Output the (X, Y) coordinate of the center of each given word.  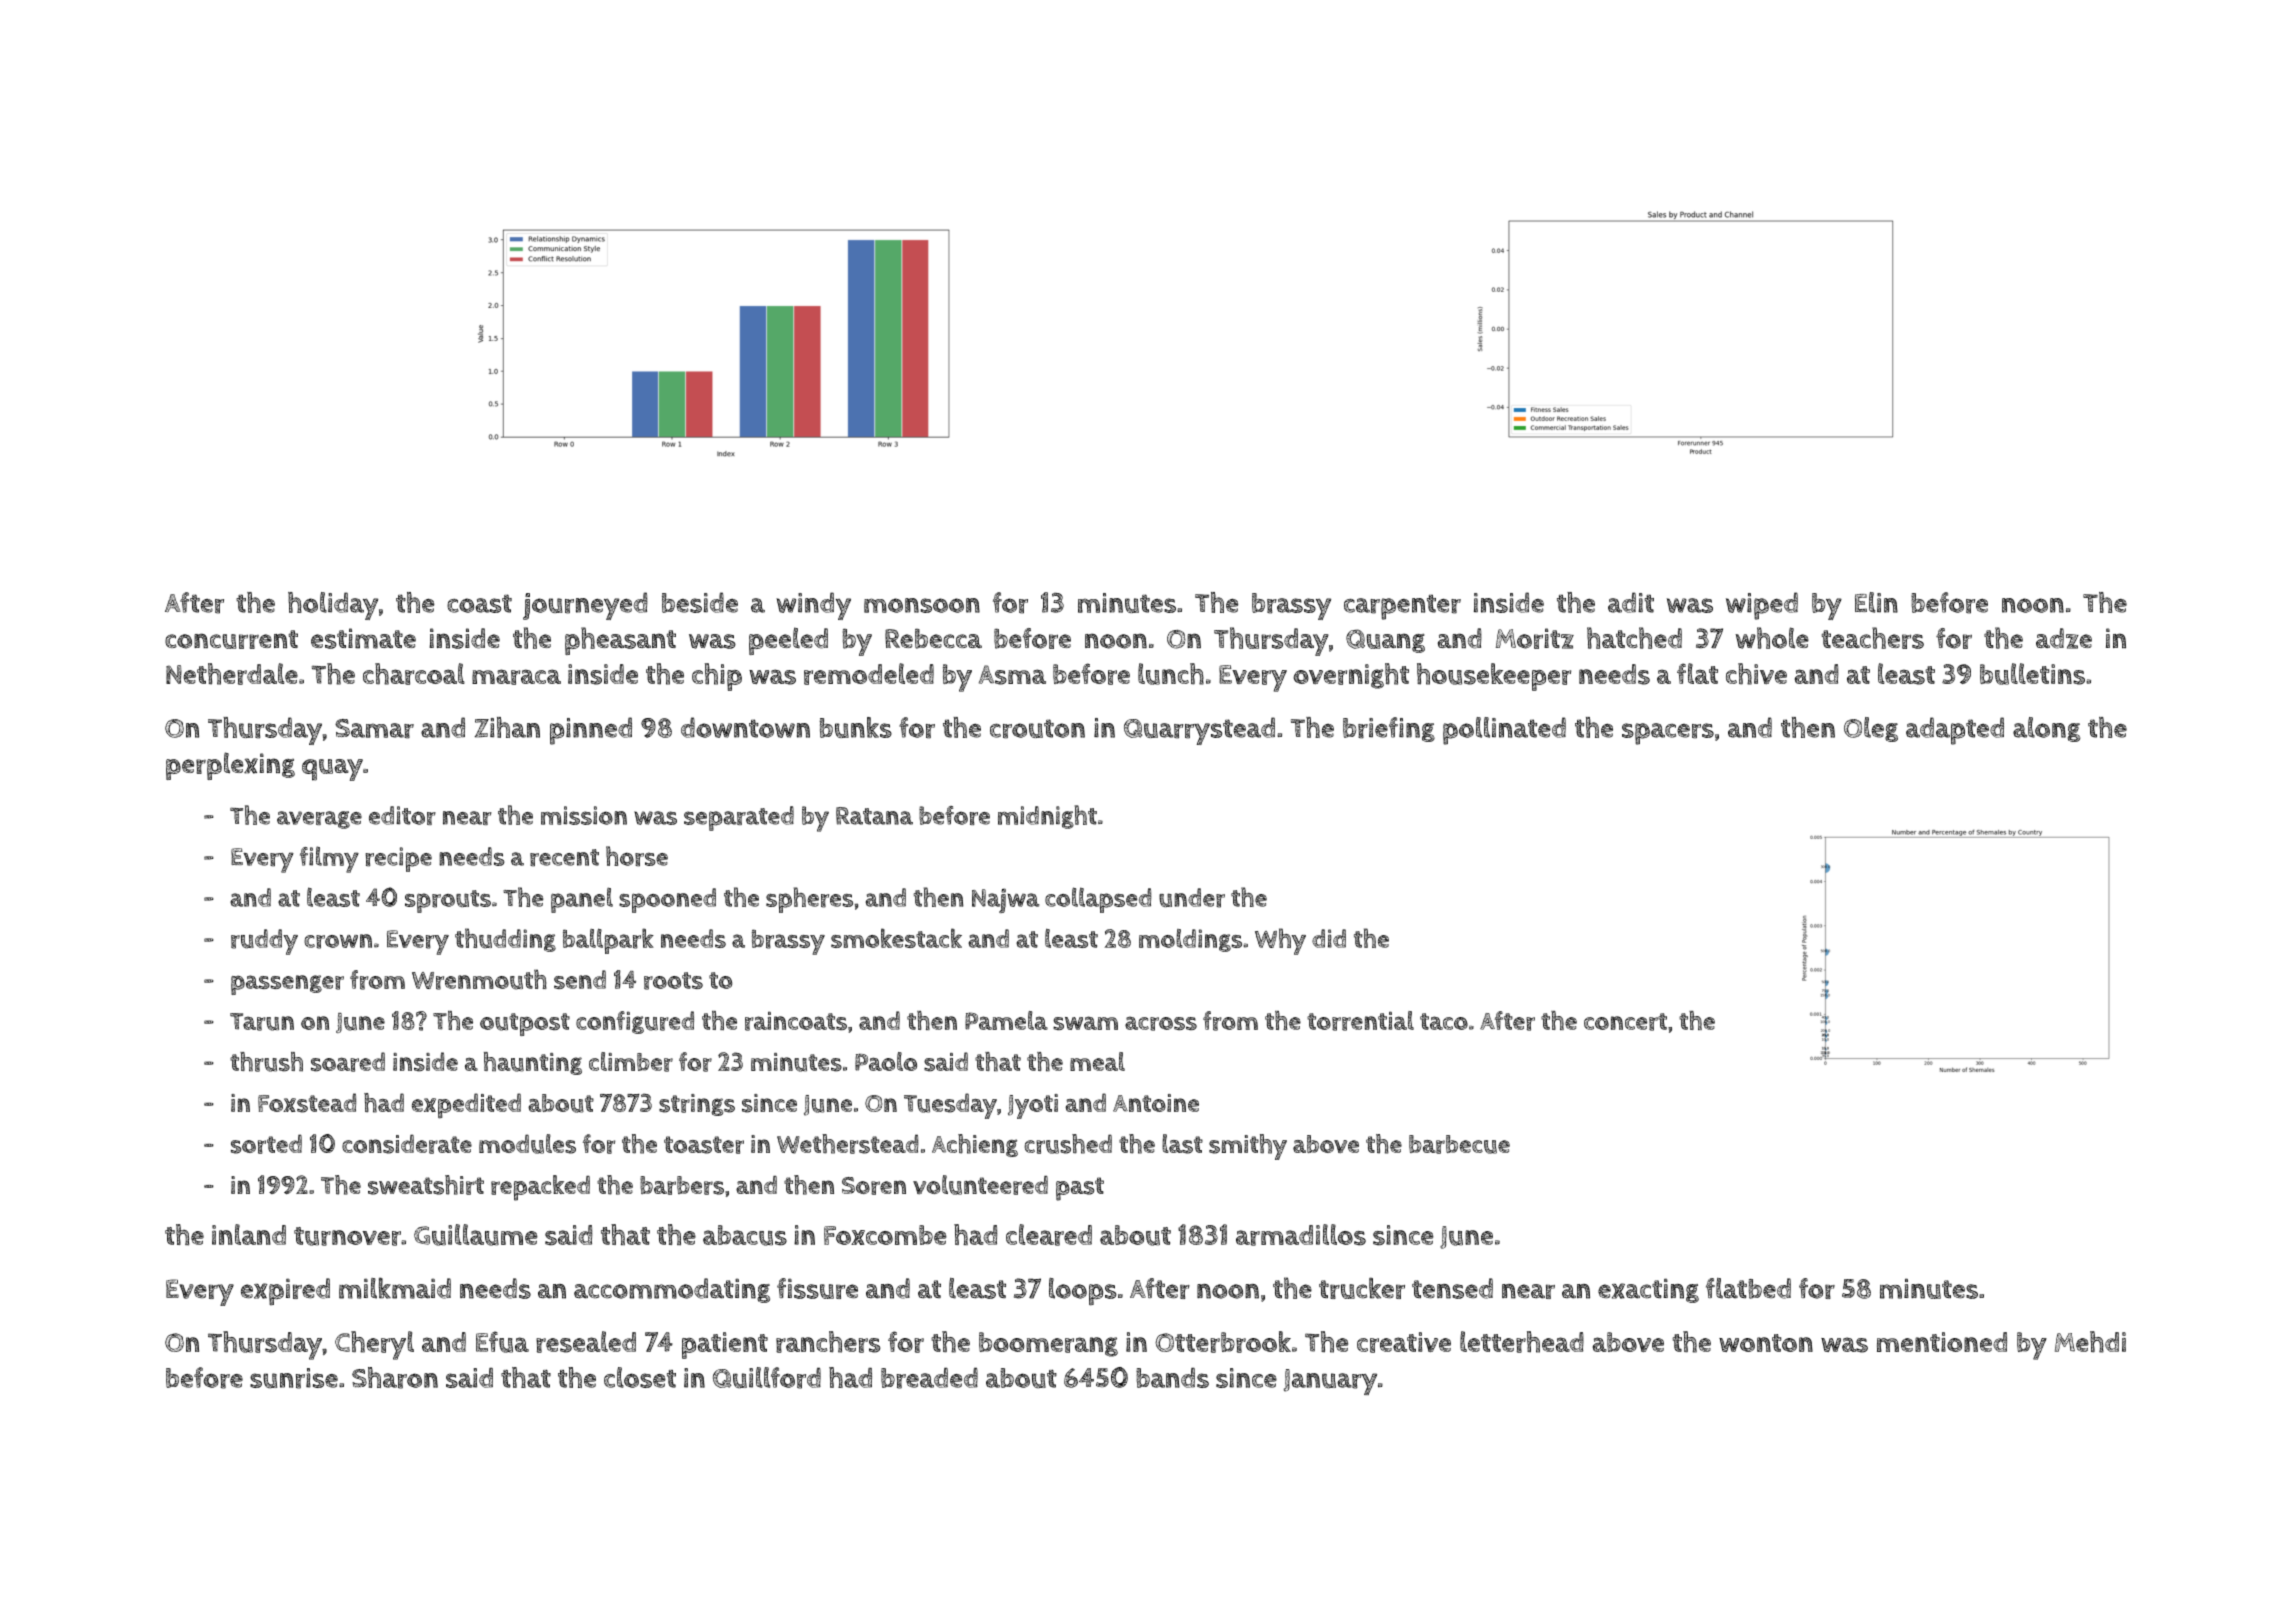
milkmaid (395, 1288)
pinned (591, 731)
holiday (333, 606)
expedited (466, 1106)
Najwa (1005, 900)
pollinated (1504, 731)
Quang (1385, 641)
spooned (667, 900)
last (1182, 1144)
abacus (745, 1235)
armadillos (1301, 1235)
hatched (1634, 638)
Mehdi (2090, 1342)
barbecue (1459, 1144)
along (2046, 729)
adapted (1955, 731)
